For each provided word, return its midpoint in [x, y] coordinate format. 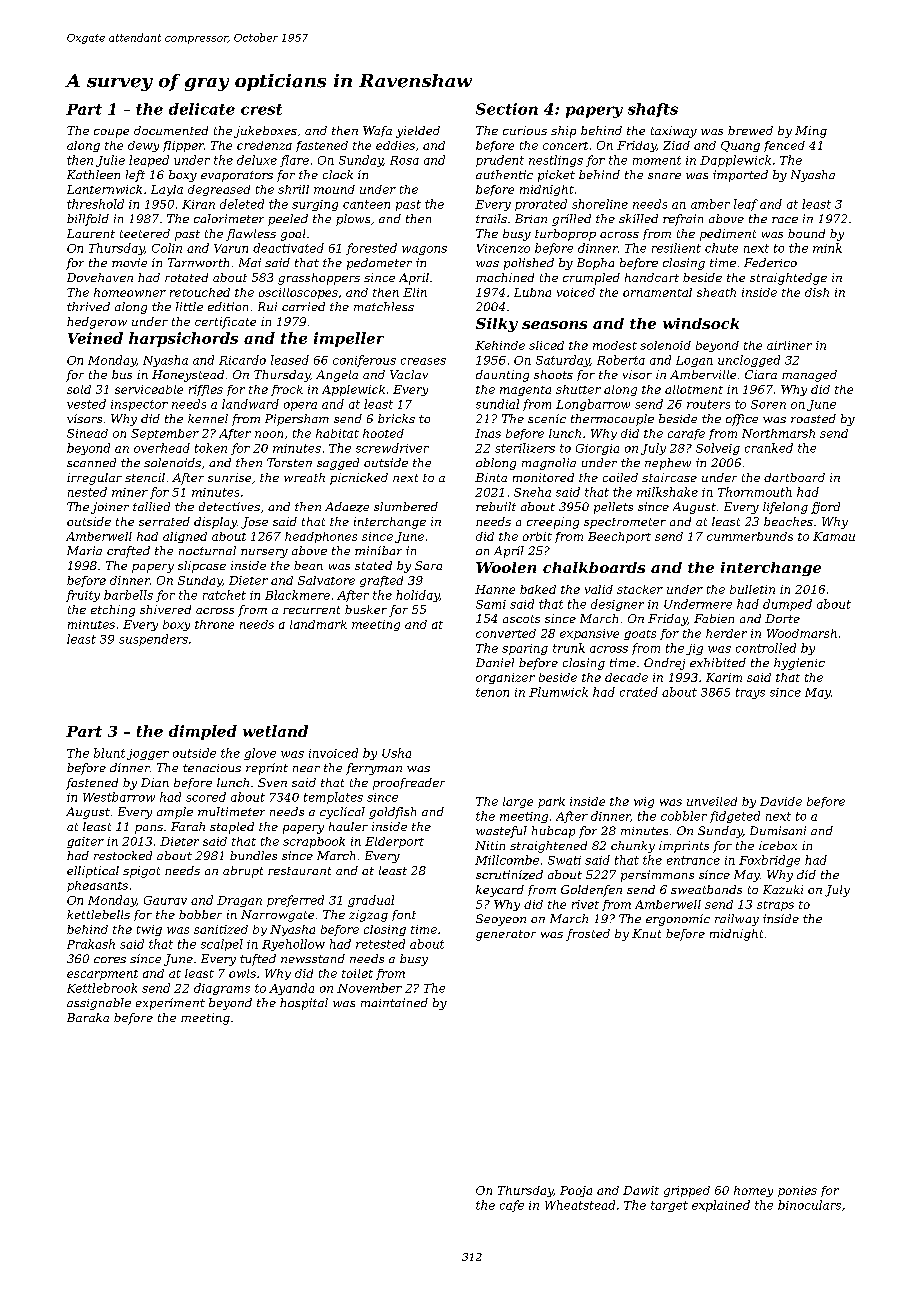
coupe [111, 133]
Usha [396, 753]
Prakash [91, 944]
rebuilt [496, 506]
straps [775, 906]
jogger [148, 754]
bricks [396, 418]
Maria [84, 550]
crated [639, 692]
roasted [813, 418]
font [404, 915]
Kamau [834, 536]
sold [79, 389]
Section [507, 109]
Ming [811, 132]
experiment [170, 1004]
